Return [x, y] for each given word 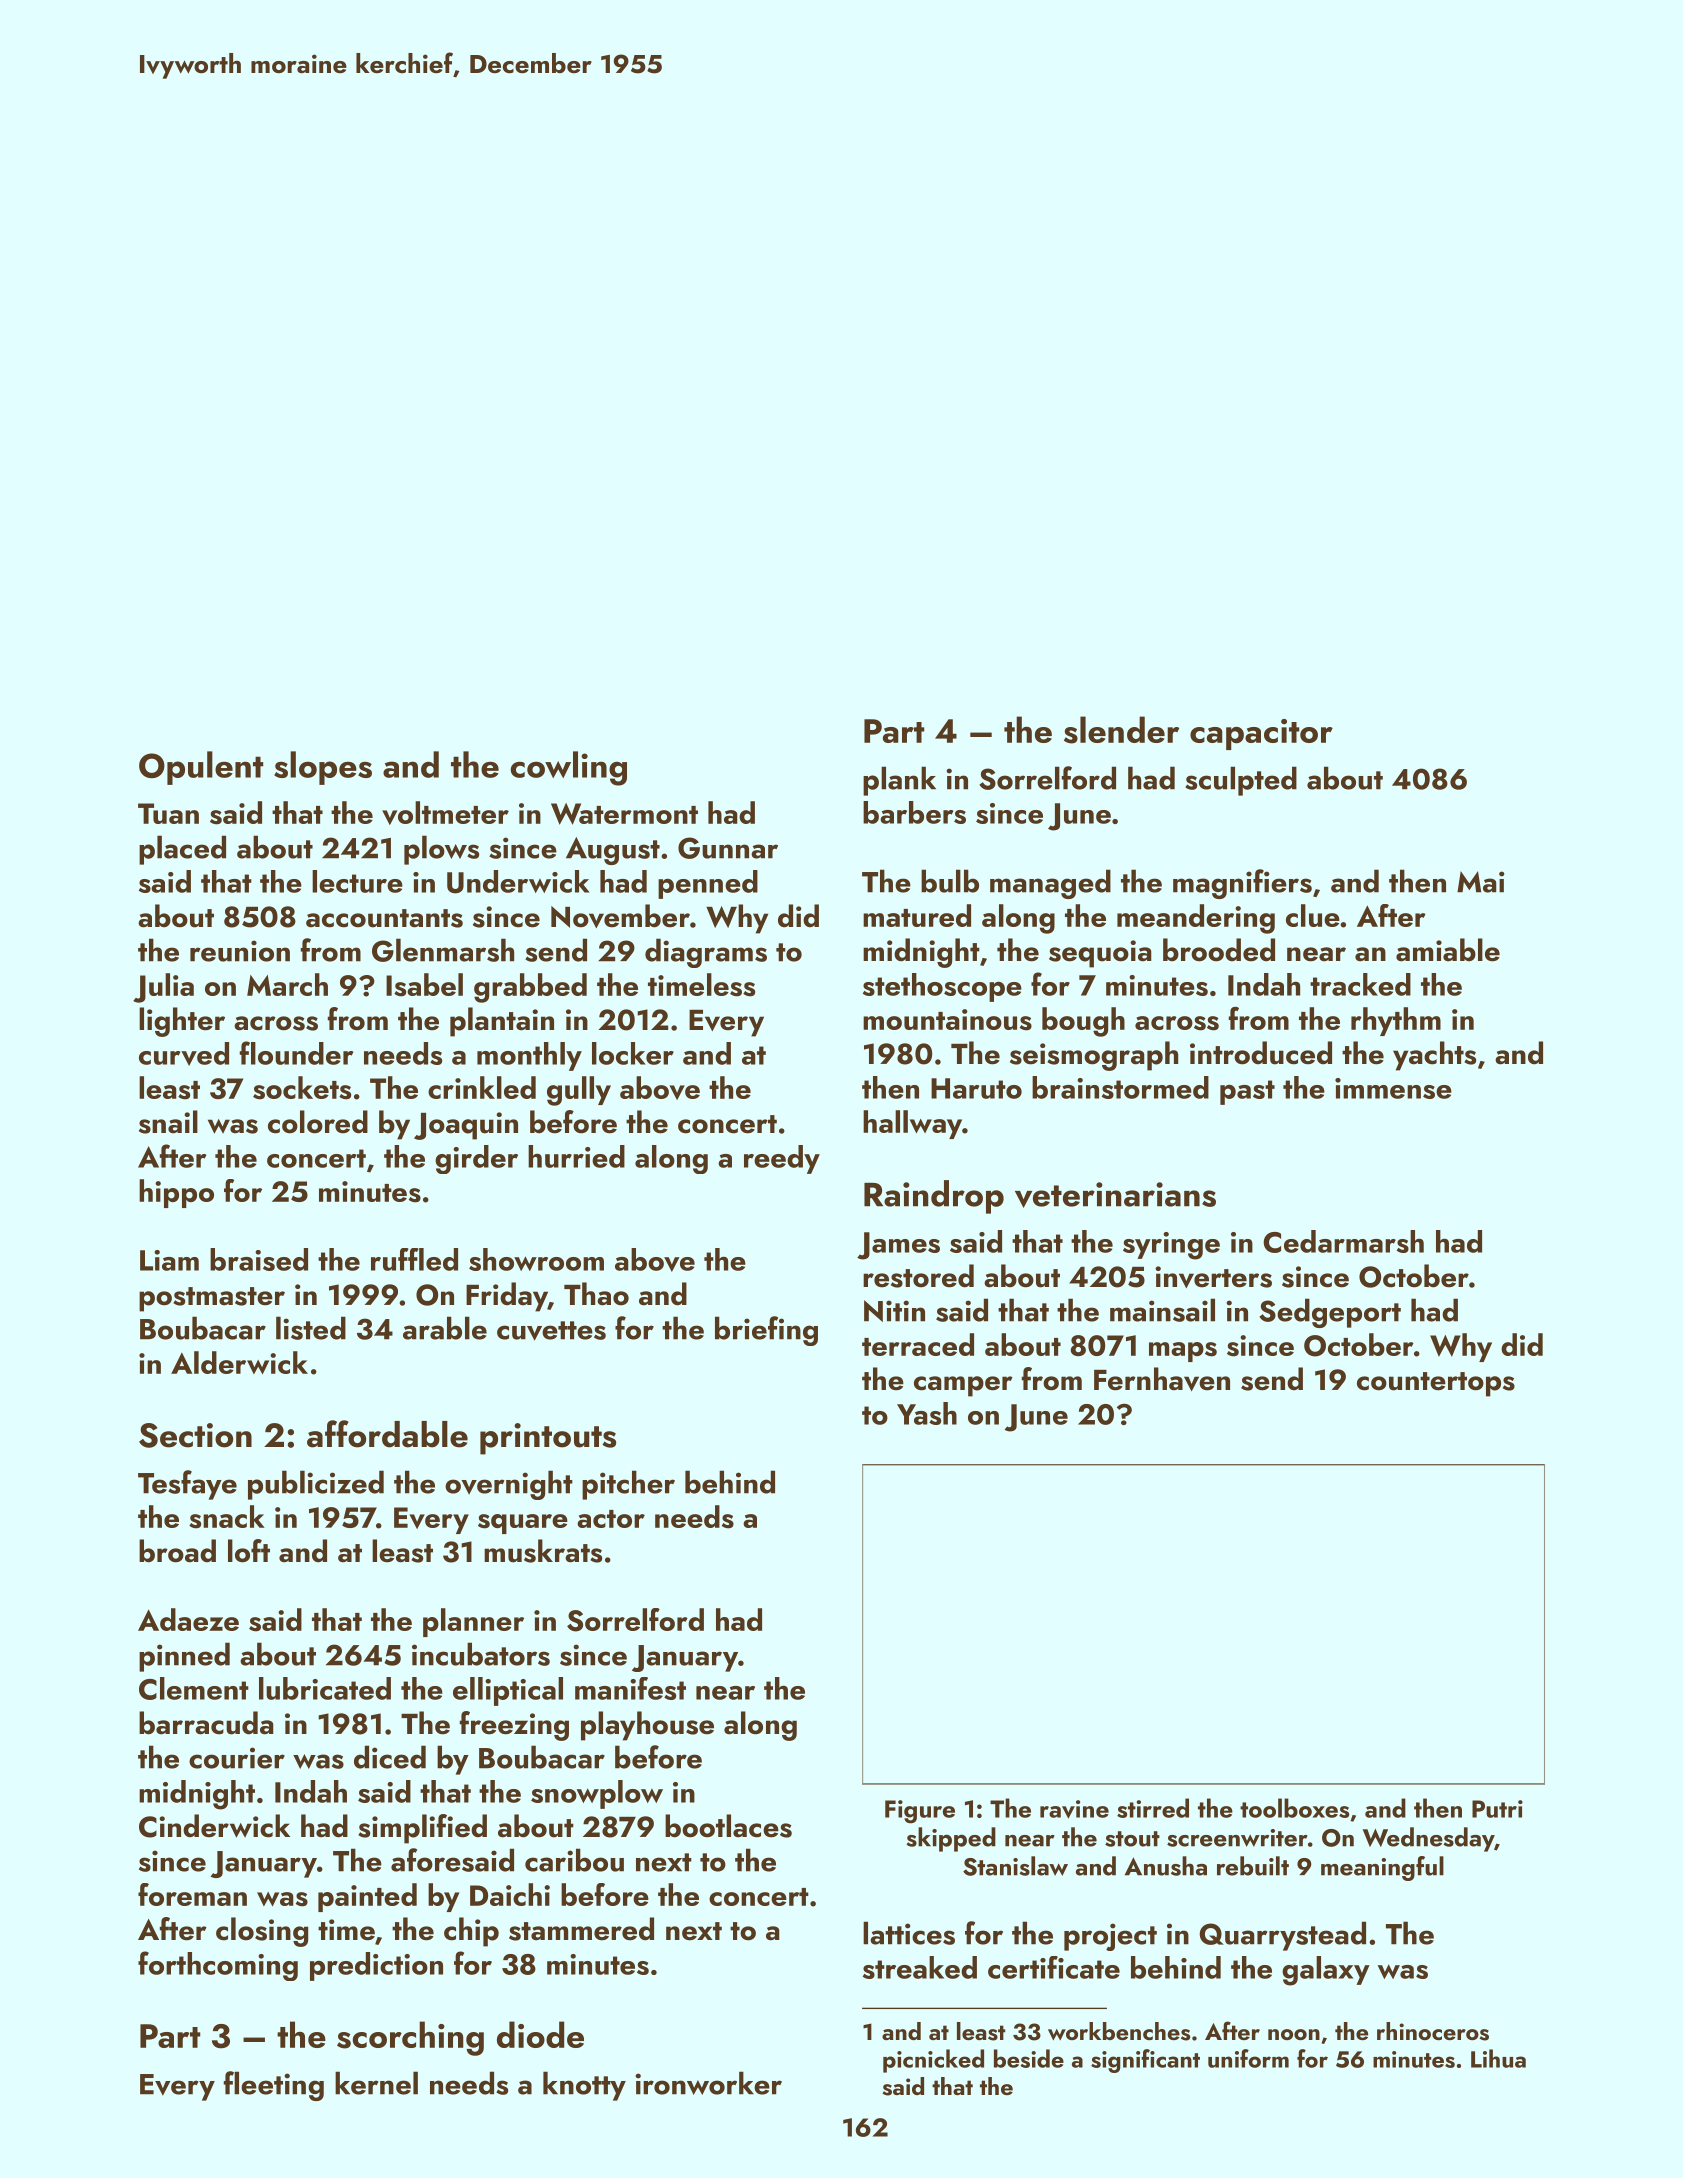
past [1247, 1092]
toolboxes [1294, 1808]
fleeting [274, 2086]
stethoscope [942, 987]
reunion [240, 951]
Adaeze [188, 1619]
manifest [630, 1688]
